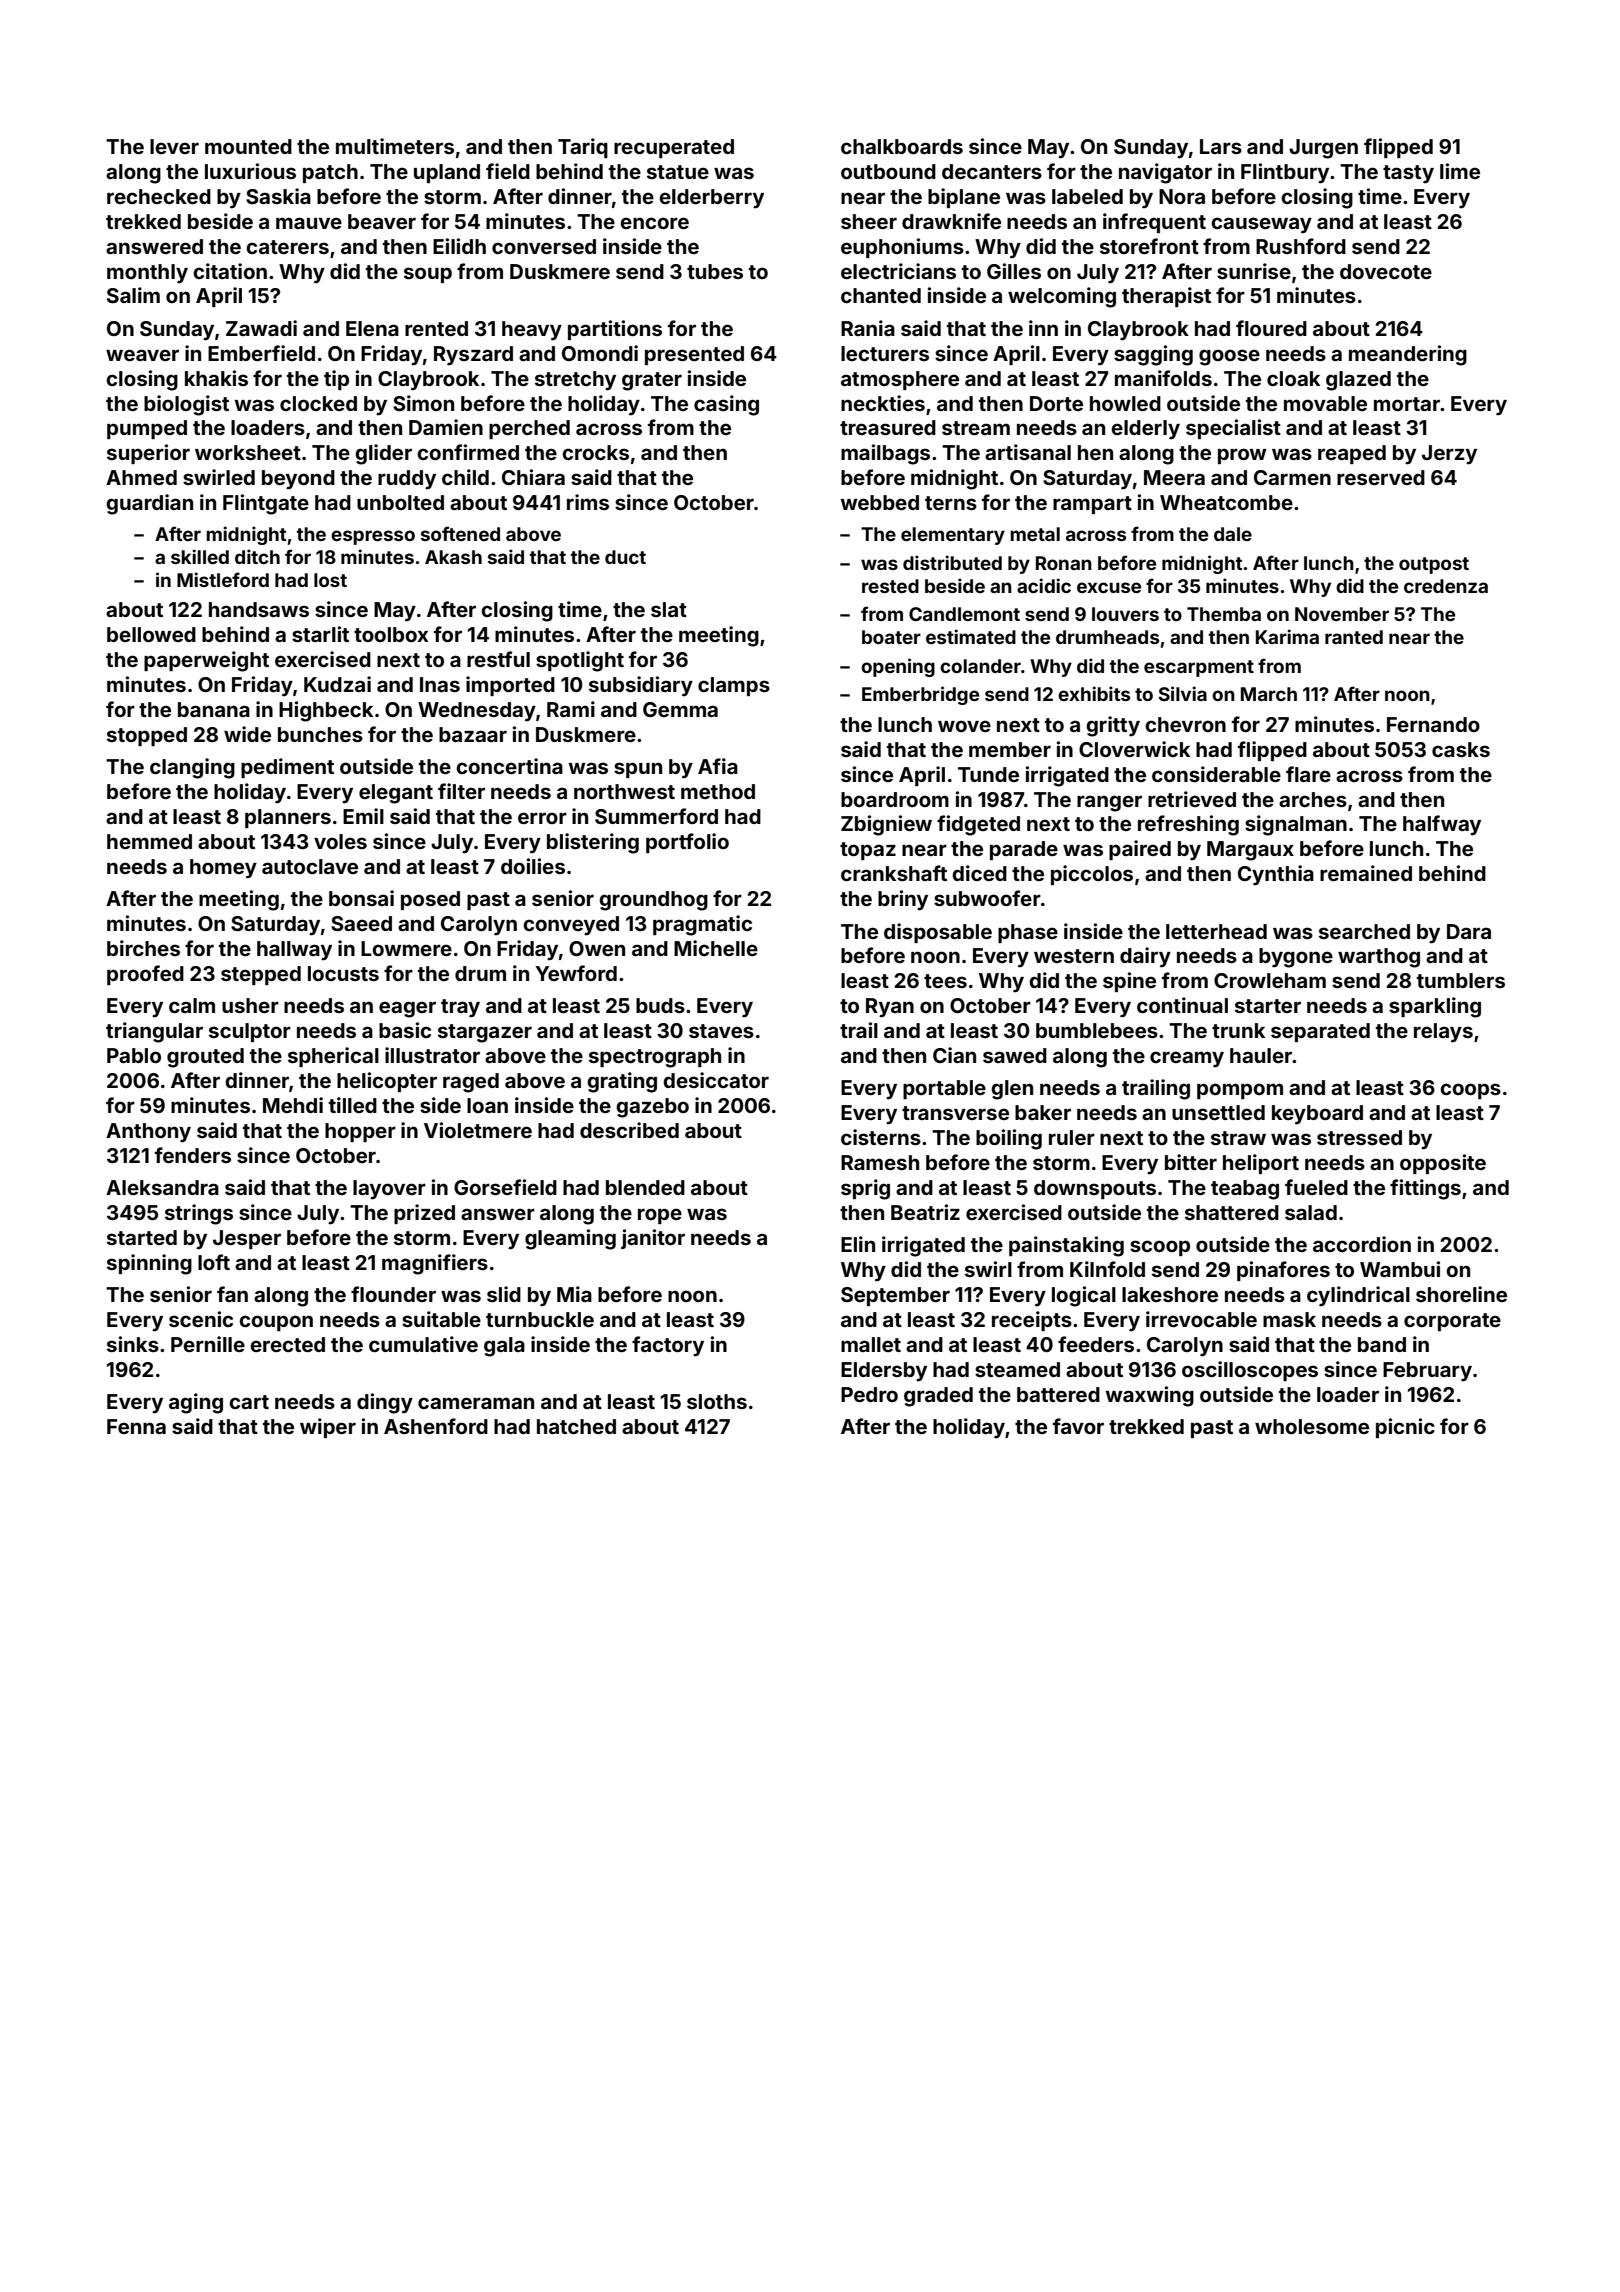 The height and width of the screenshot is (2292, 1620). I want to click on Lars, so click(1221, 146).
